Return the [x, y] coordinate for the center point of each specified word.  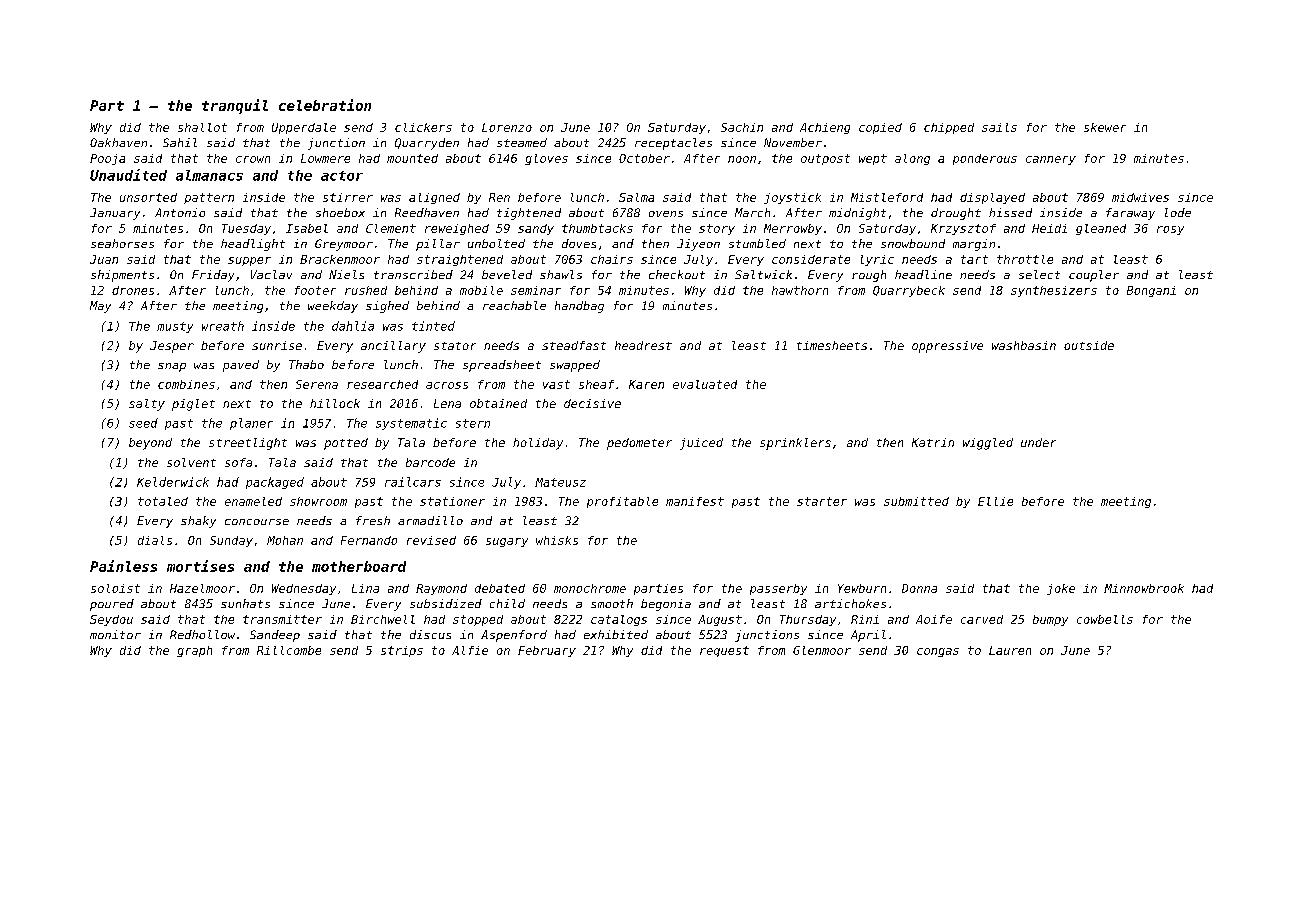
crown [253, 159]
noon [742, 159]
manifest [695, 501]
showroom [318, 501]
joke [1061, 589]
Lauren [1010, 650]
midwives [1140, 197]
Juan [104, 259]
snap [172, 367]
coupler [1094, 276]
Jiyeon [698, 245]
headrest [643, 345]
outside [1089, 345]
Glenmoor [822, 650]
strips [402, 651]
